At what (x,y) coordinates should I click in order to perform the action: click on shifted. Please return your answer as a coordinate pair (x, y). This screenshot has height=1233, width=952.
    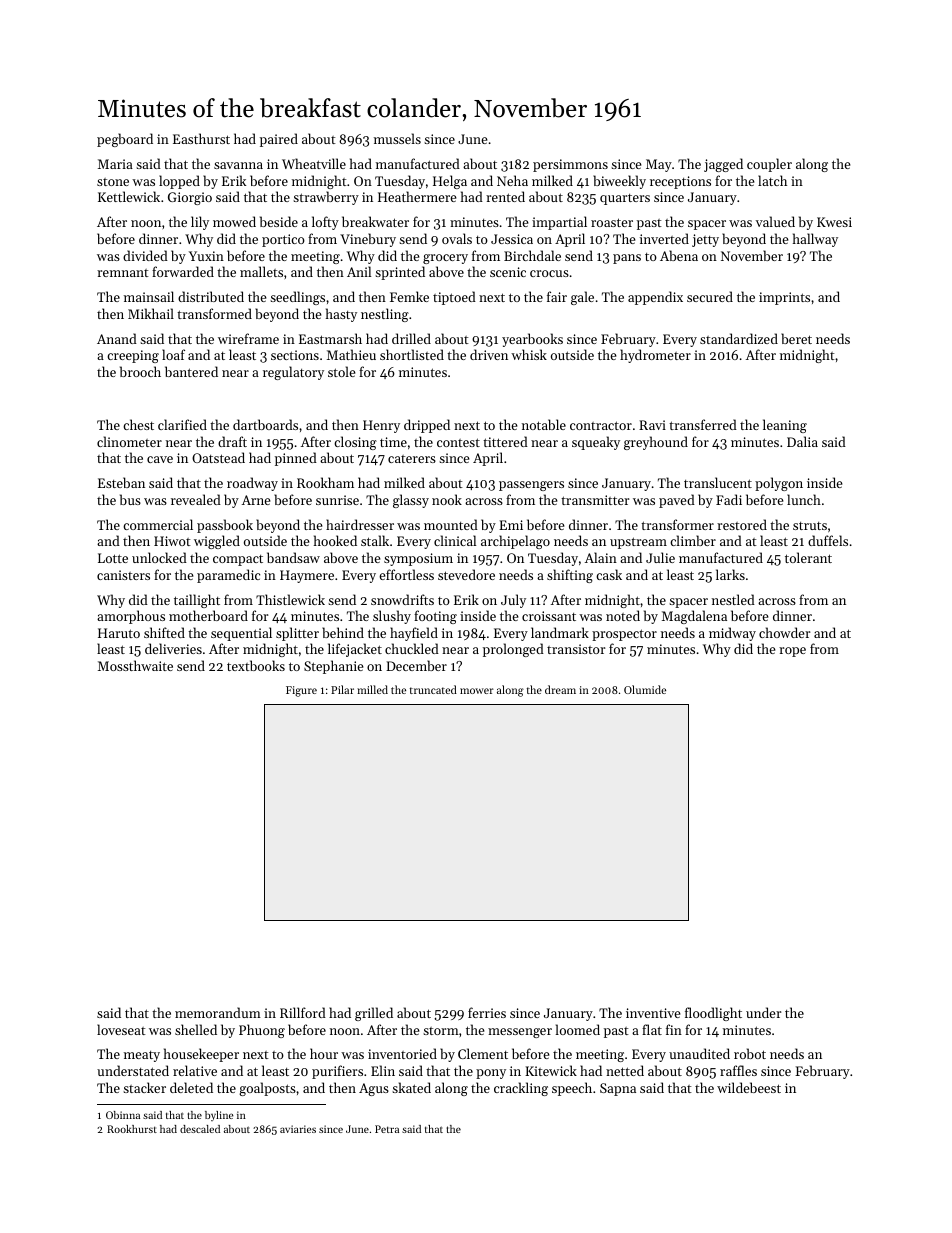
    Looking at the image, I should click on (164, 632).
